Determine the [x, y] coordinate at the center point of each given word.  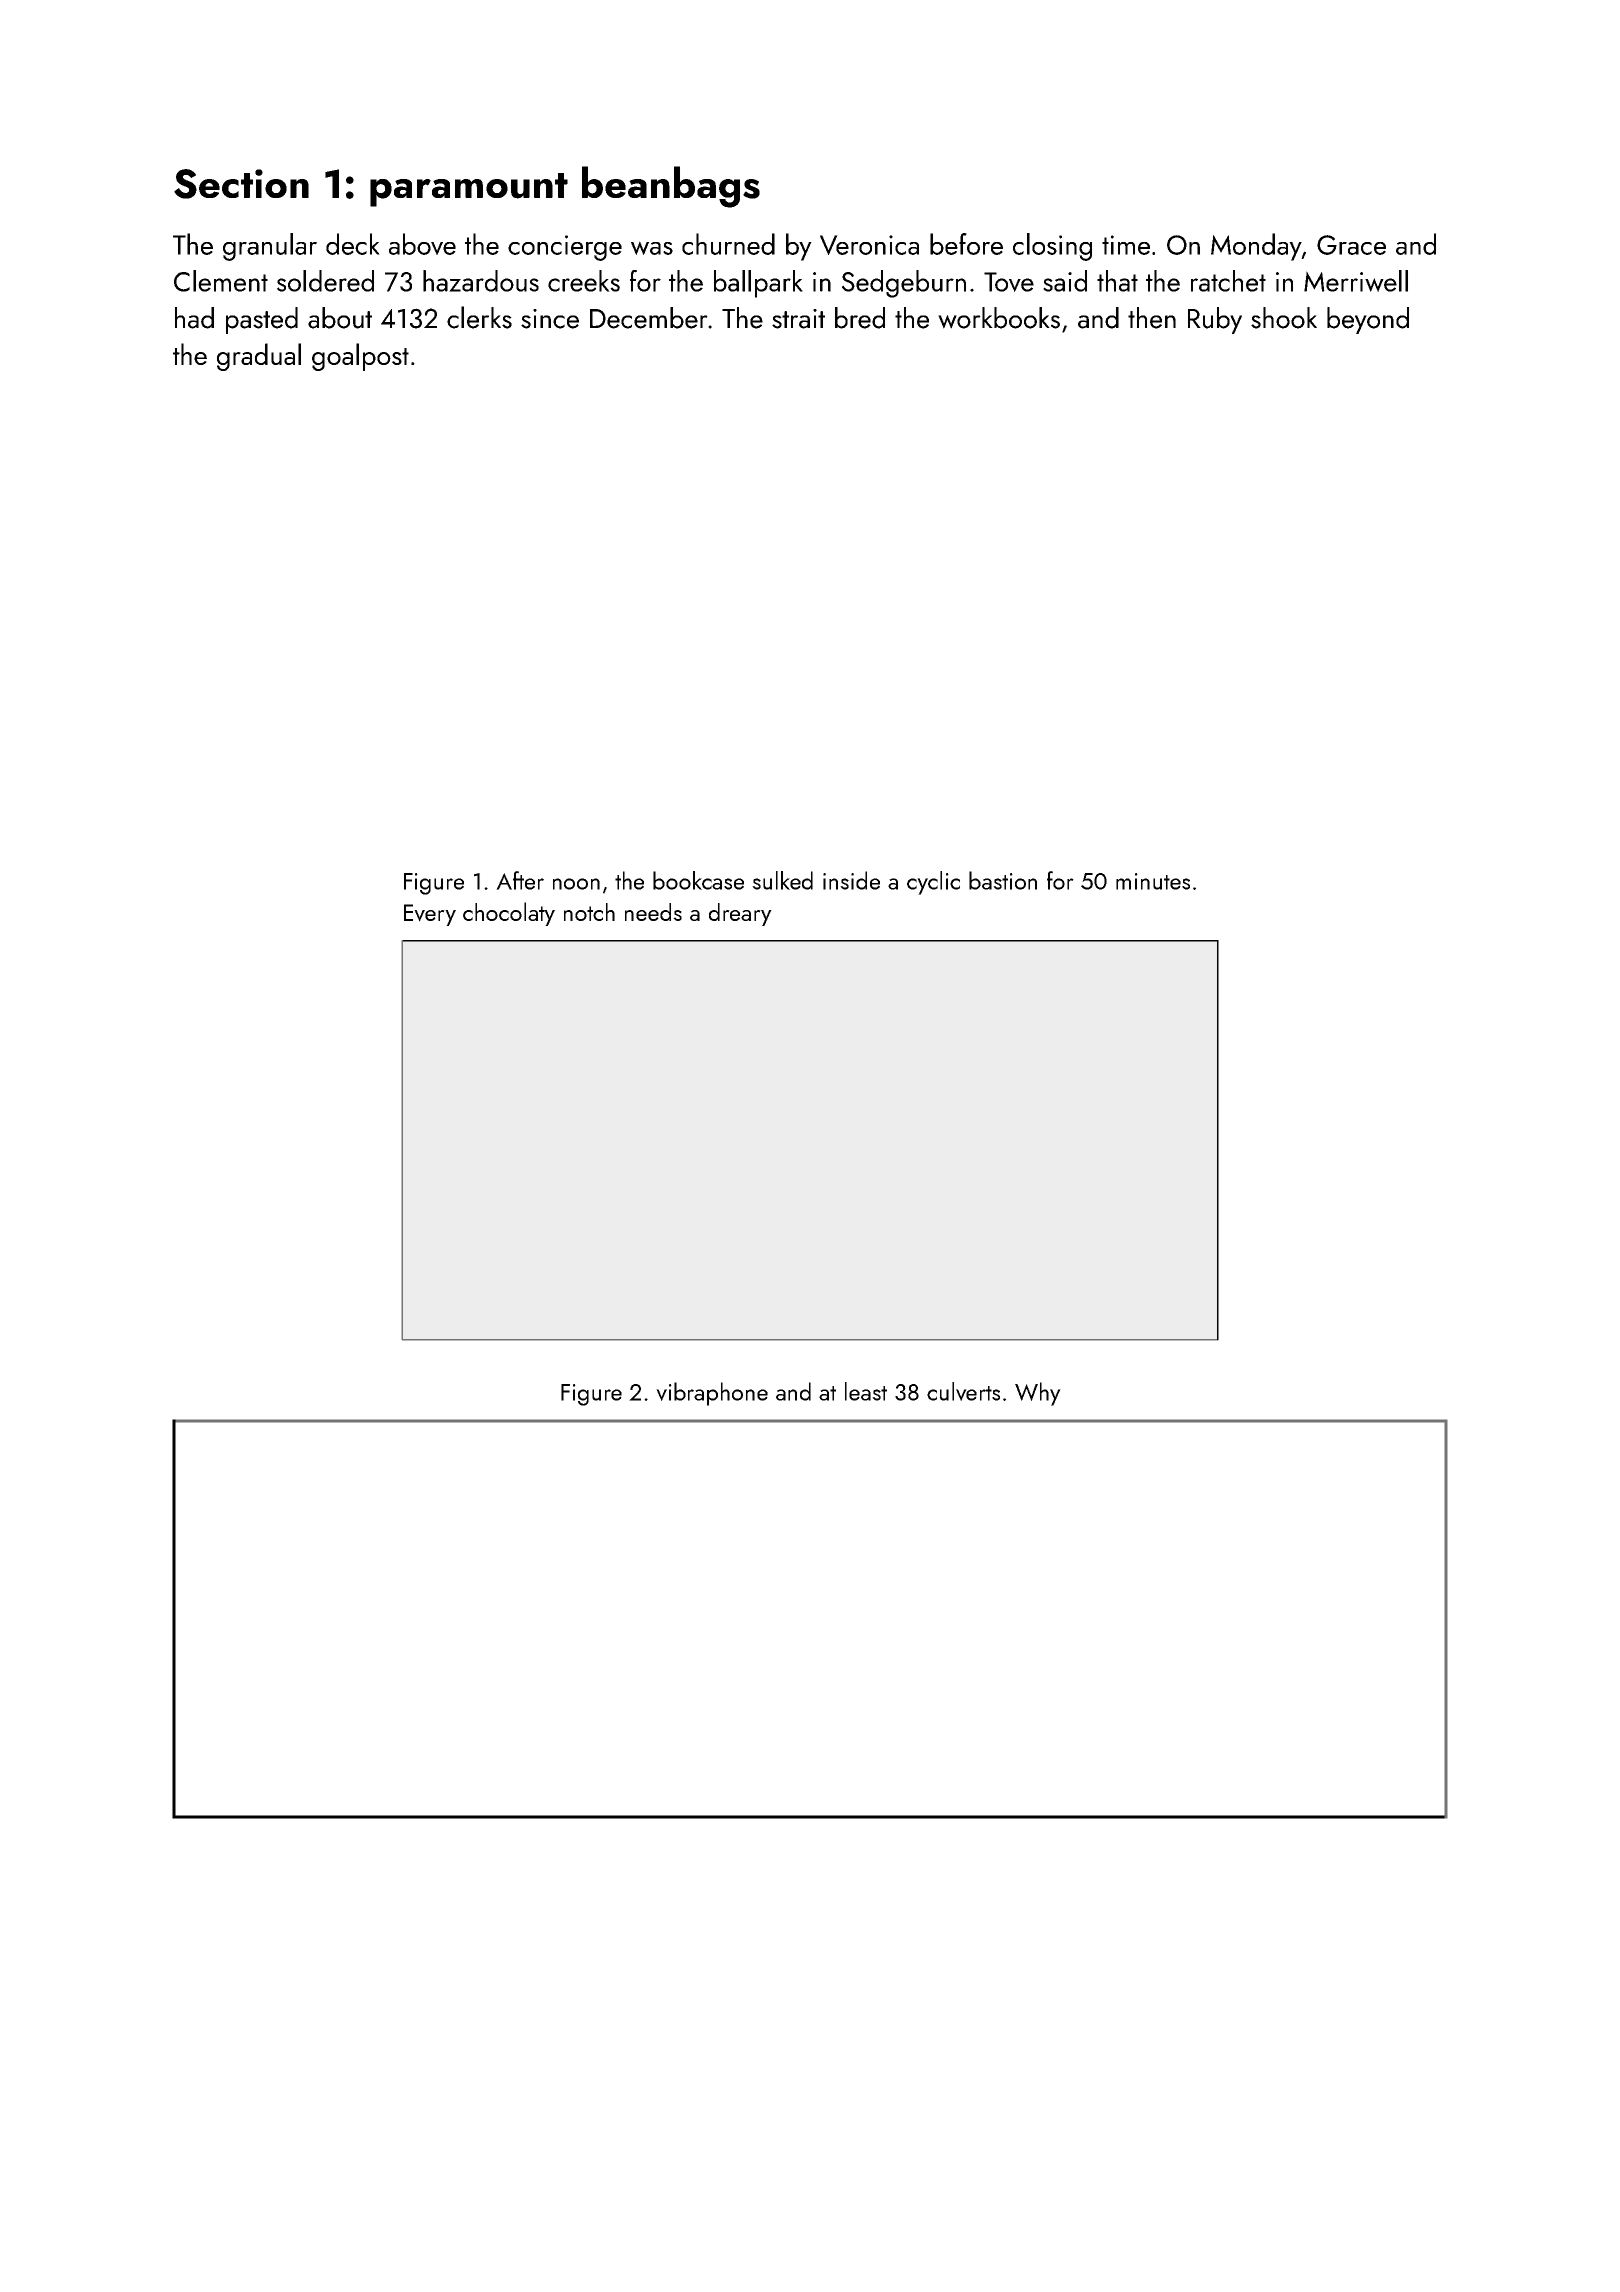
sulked [782, 880]
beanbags [671, 187]
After [520, 880]
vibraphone [712, 1394]
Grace [1351, 245]
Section [241, 184]
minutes [1153, 881]
